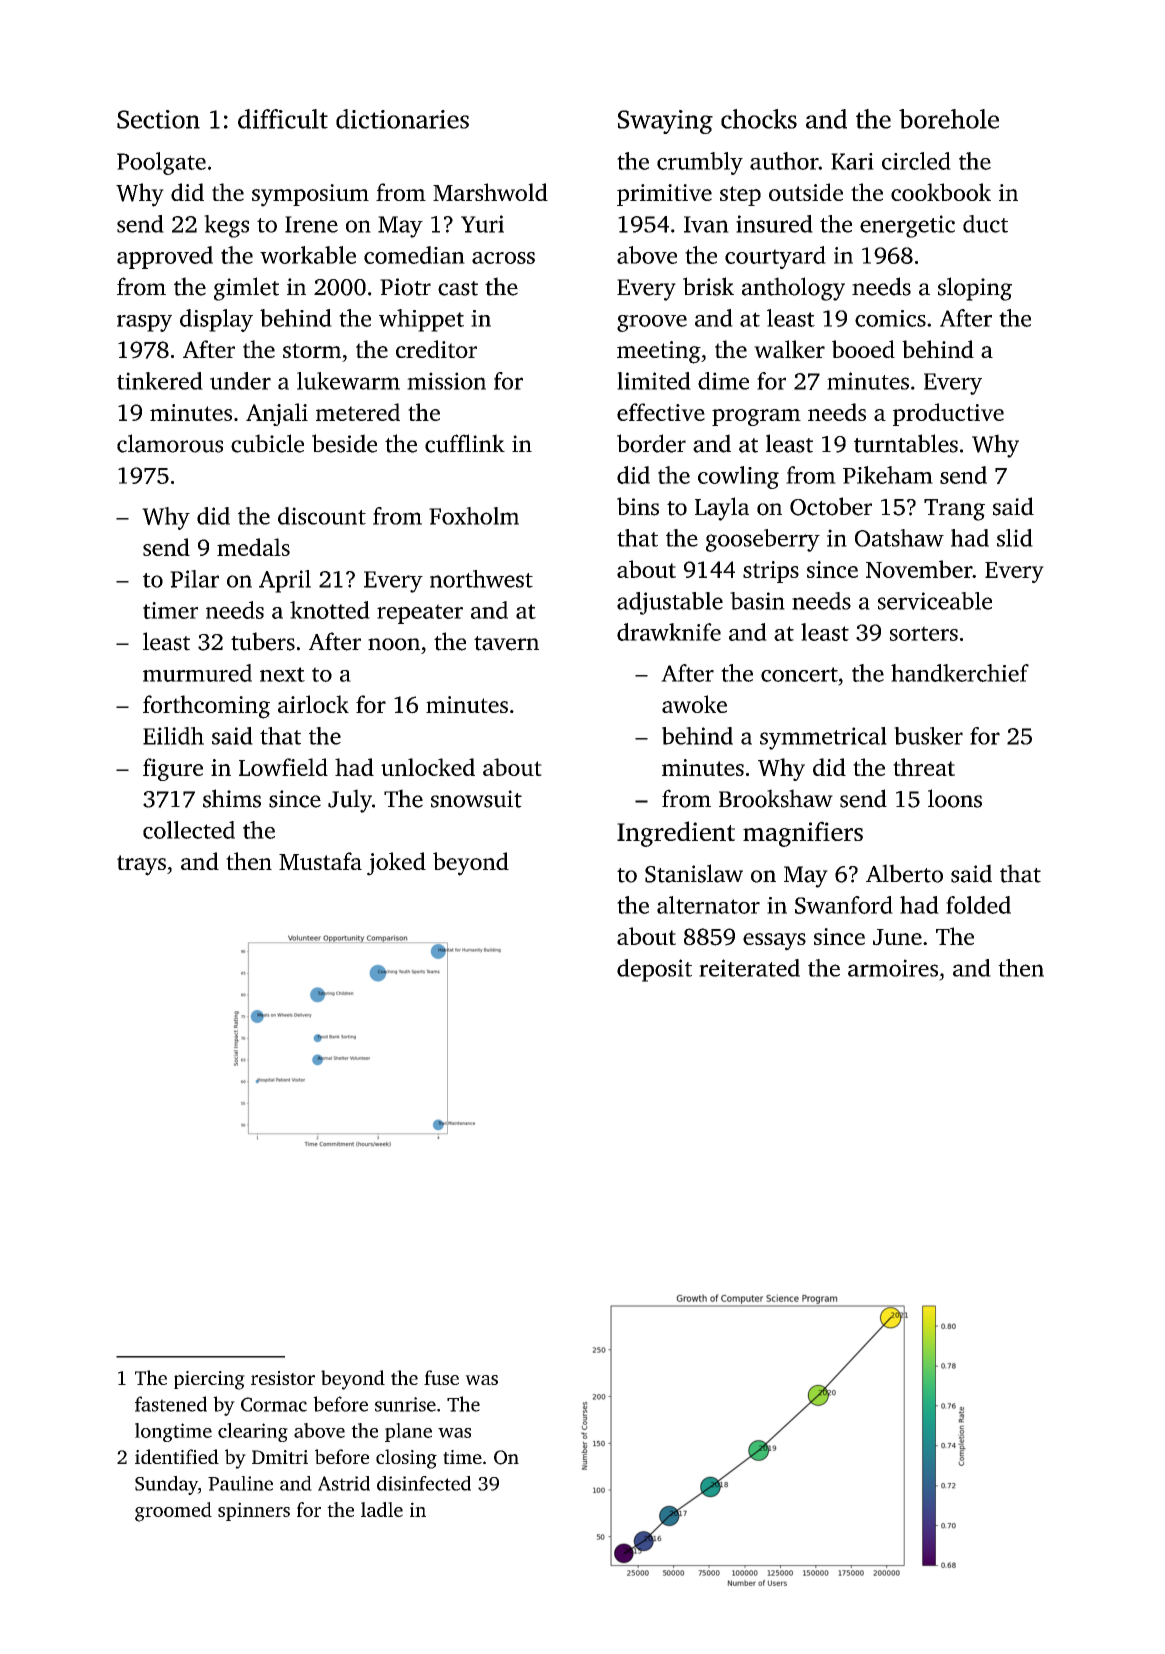  Describe the element at coordinates (402, 119) in the screenshot. I see `dictionaries` at that location.
